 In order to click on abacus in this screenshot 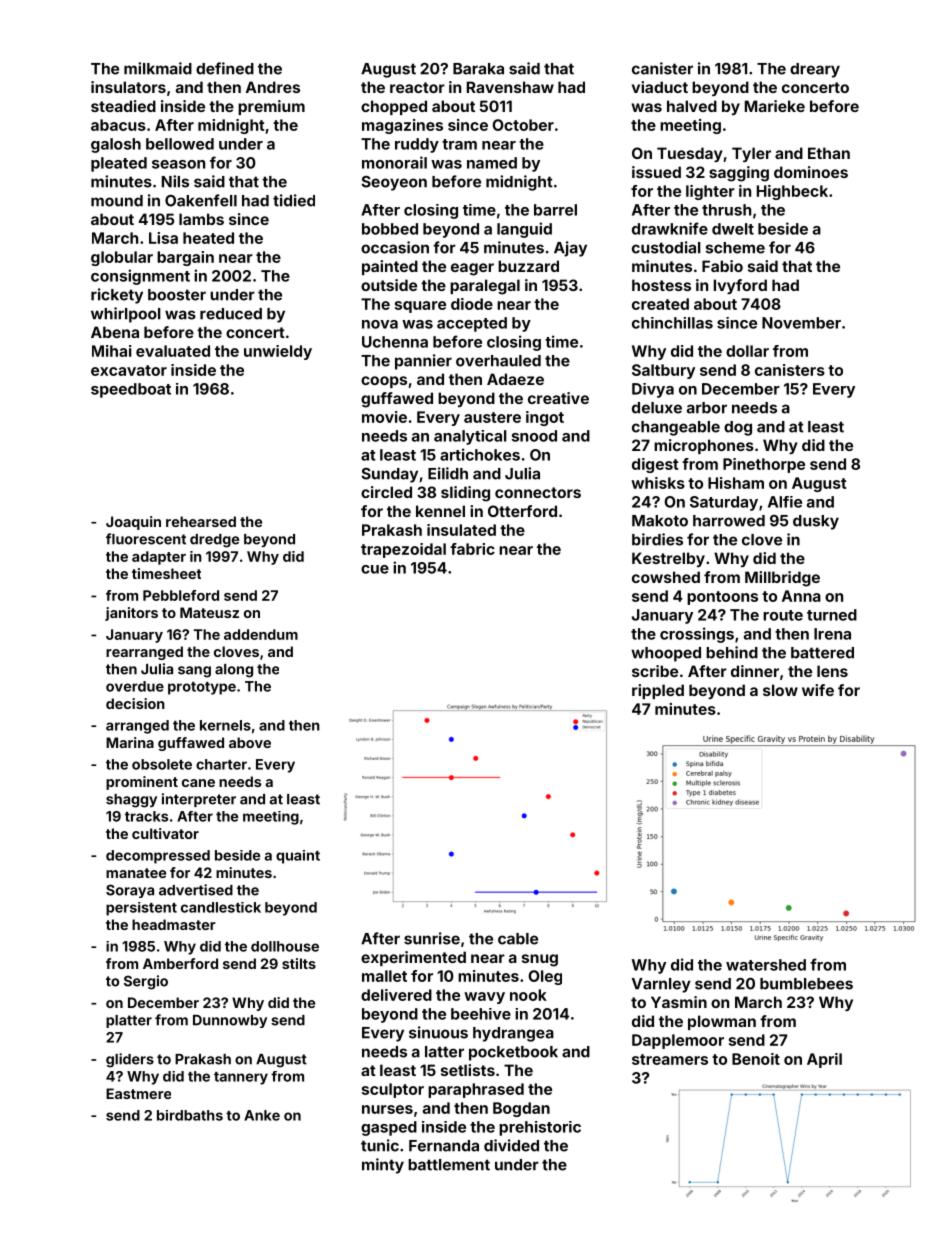, I will do `click(118, 125)`.
